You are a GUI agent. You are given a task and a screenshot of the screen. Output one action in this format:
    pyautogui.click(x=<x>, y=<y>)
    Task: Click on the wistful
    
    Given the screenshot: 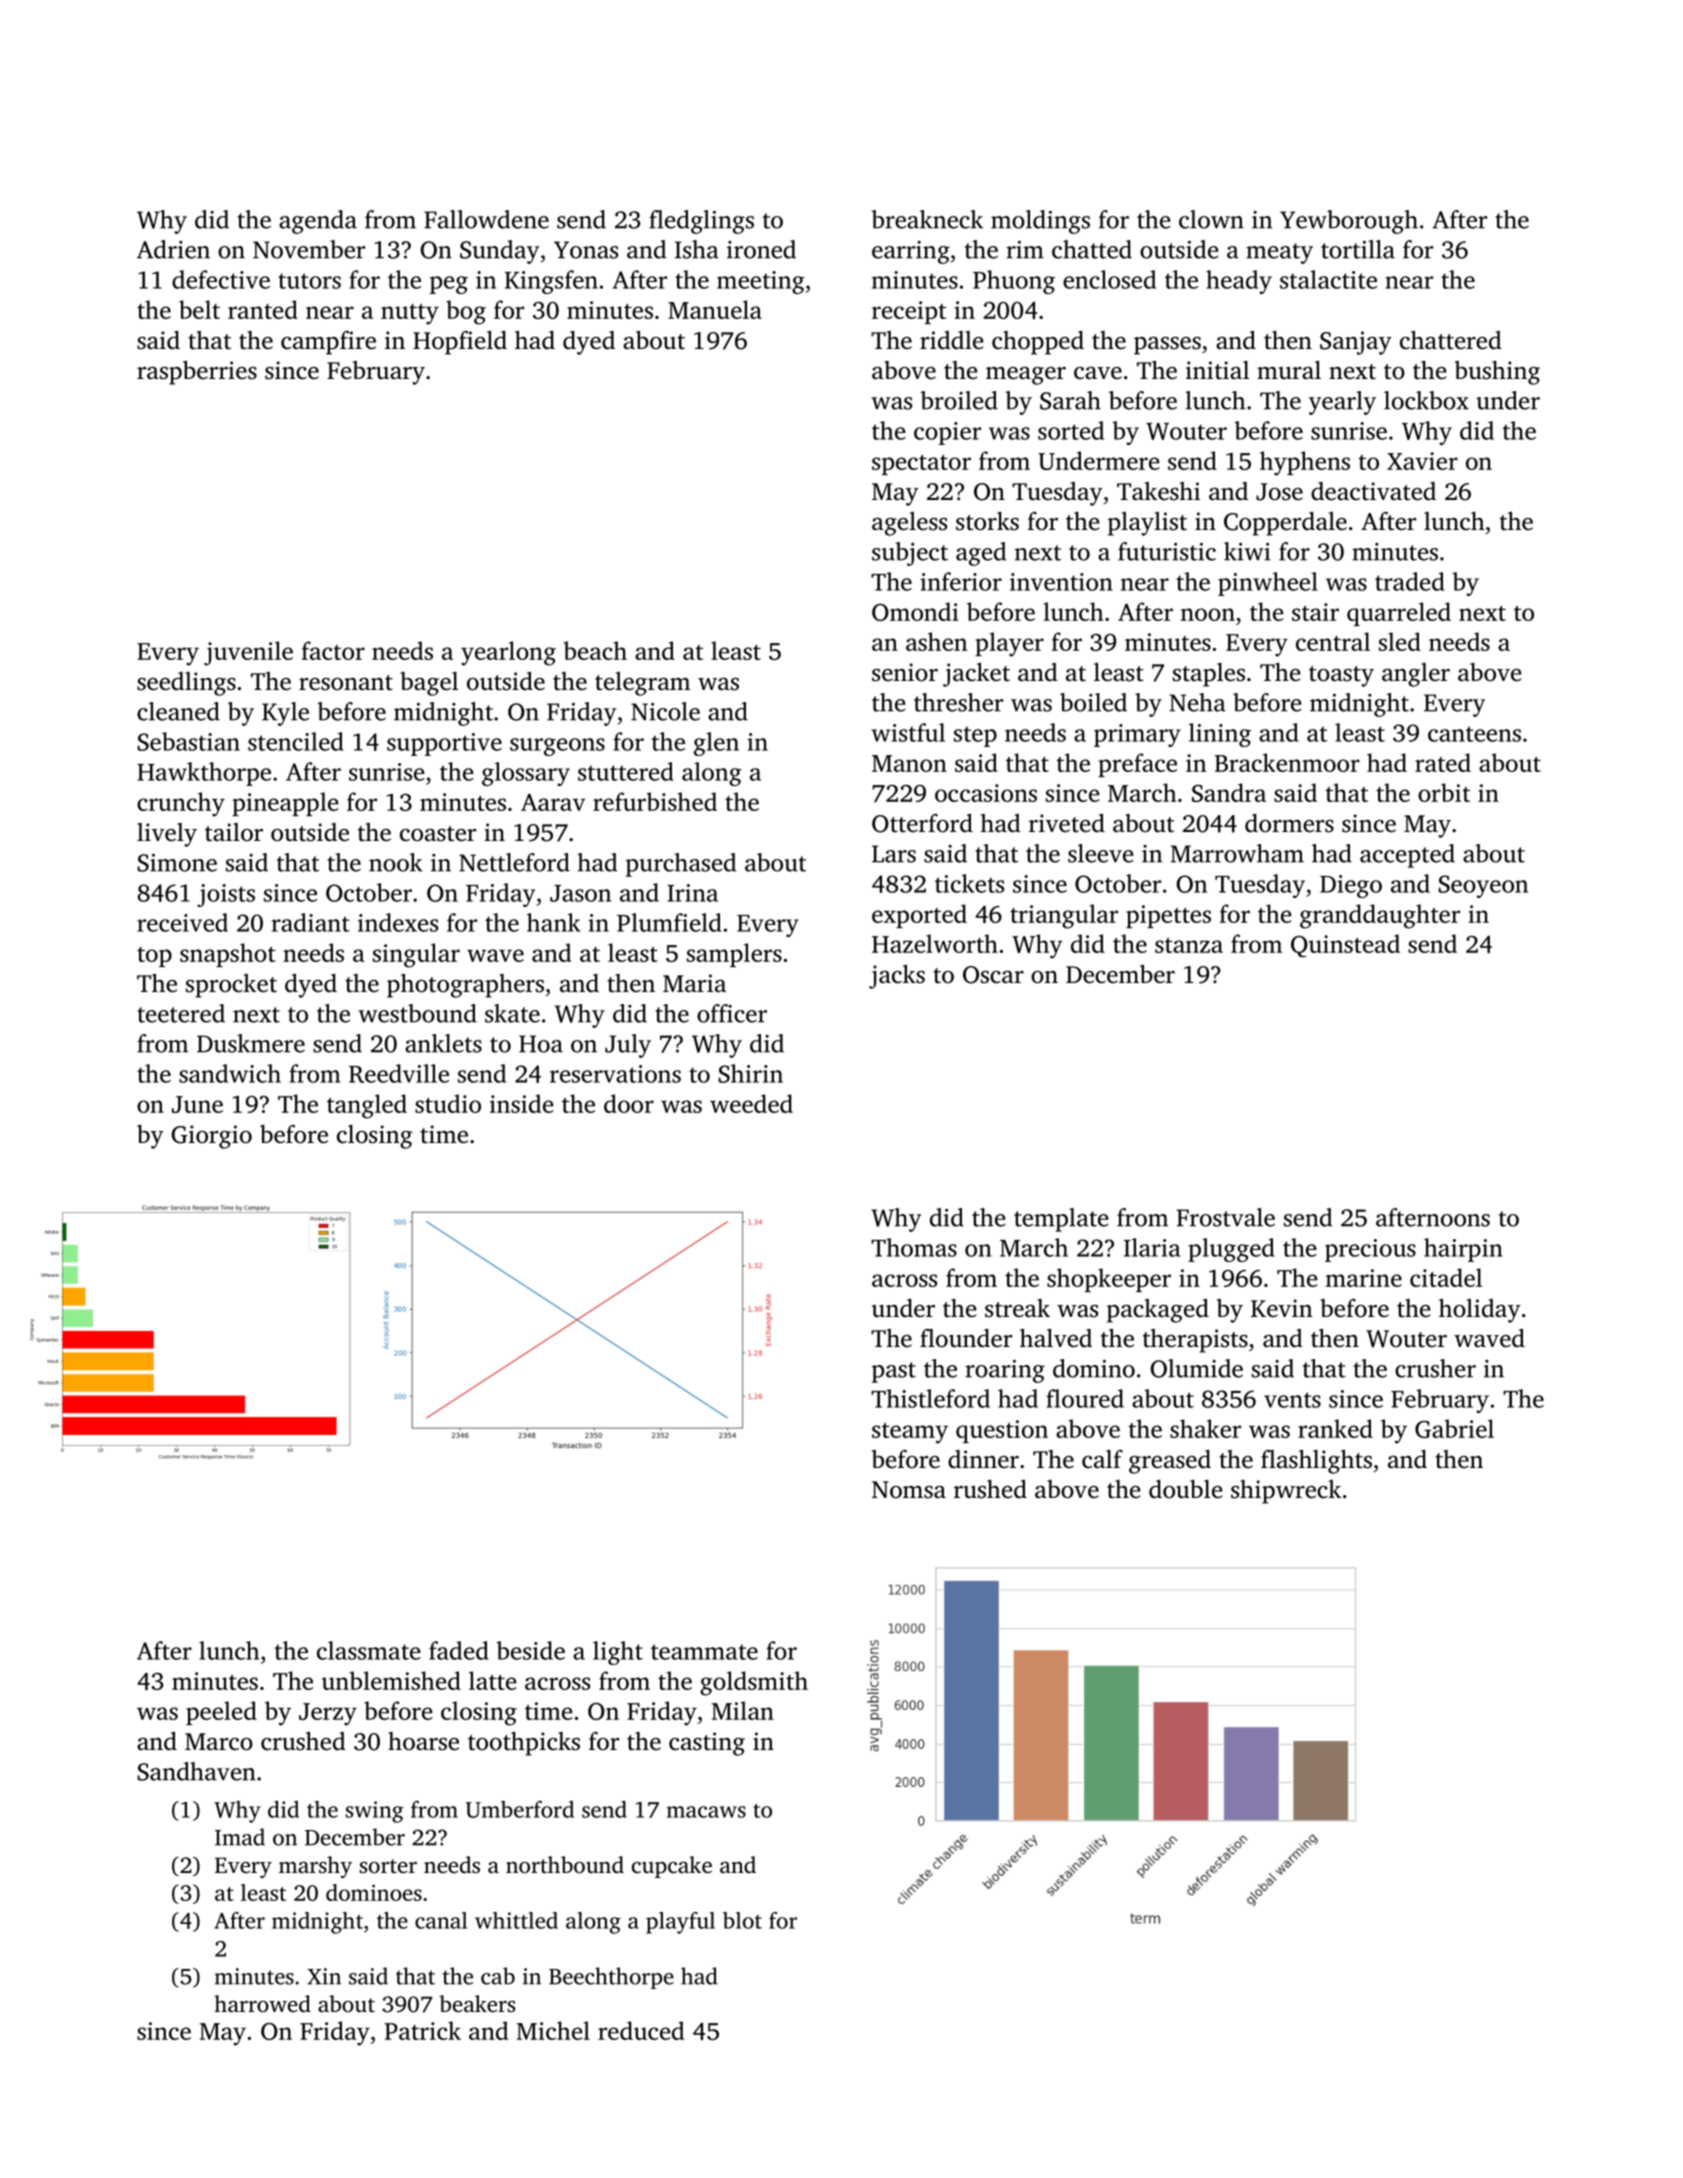 What is the action you would take?
    pyautogui.click(x=908, y=732)
